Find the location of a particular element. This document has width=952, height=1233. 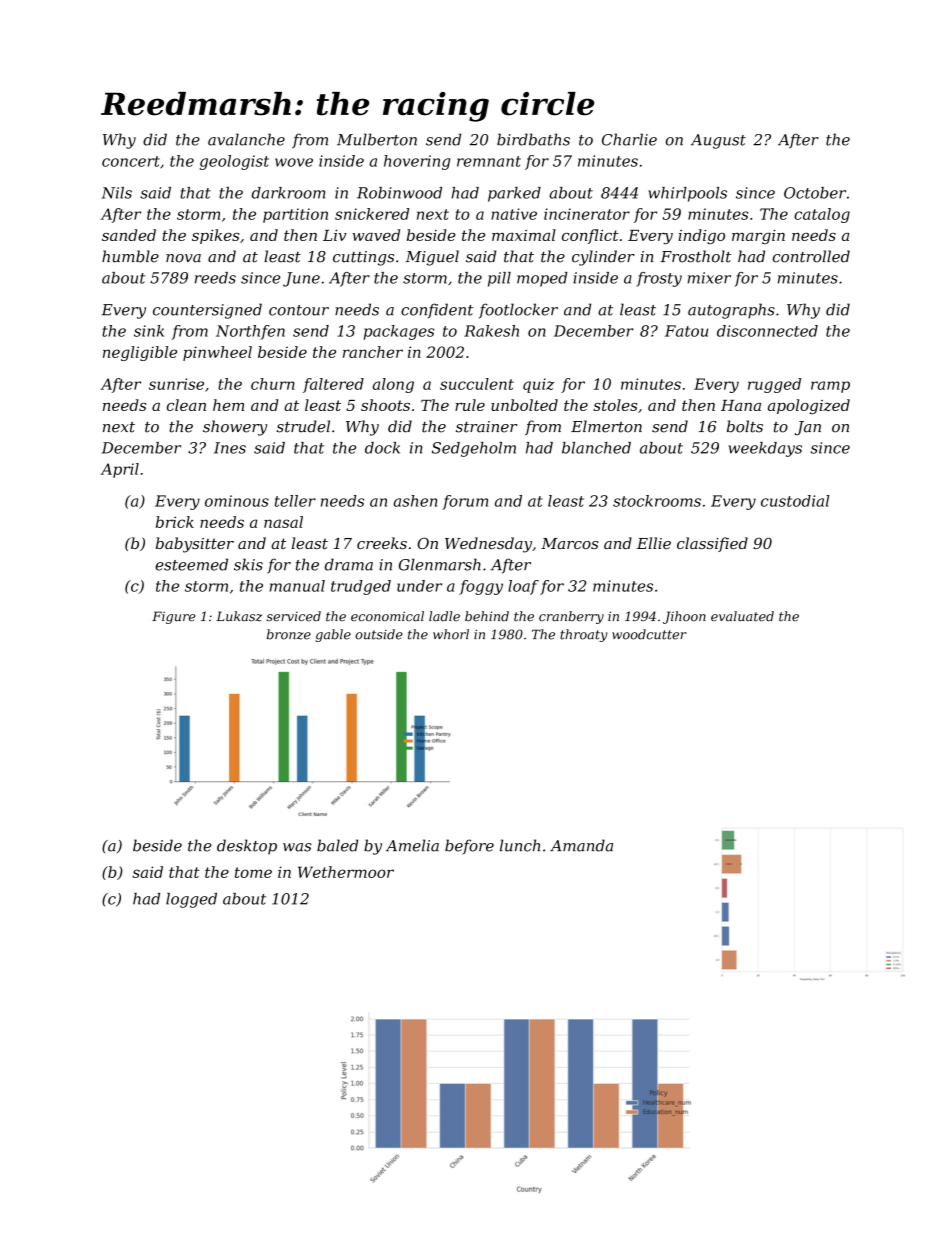

stockrooms is located at coordinates (657, 501).
